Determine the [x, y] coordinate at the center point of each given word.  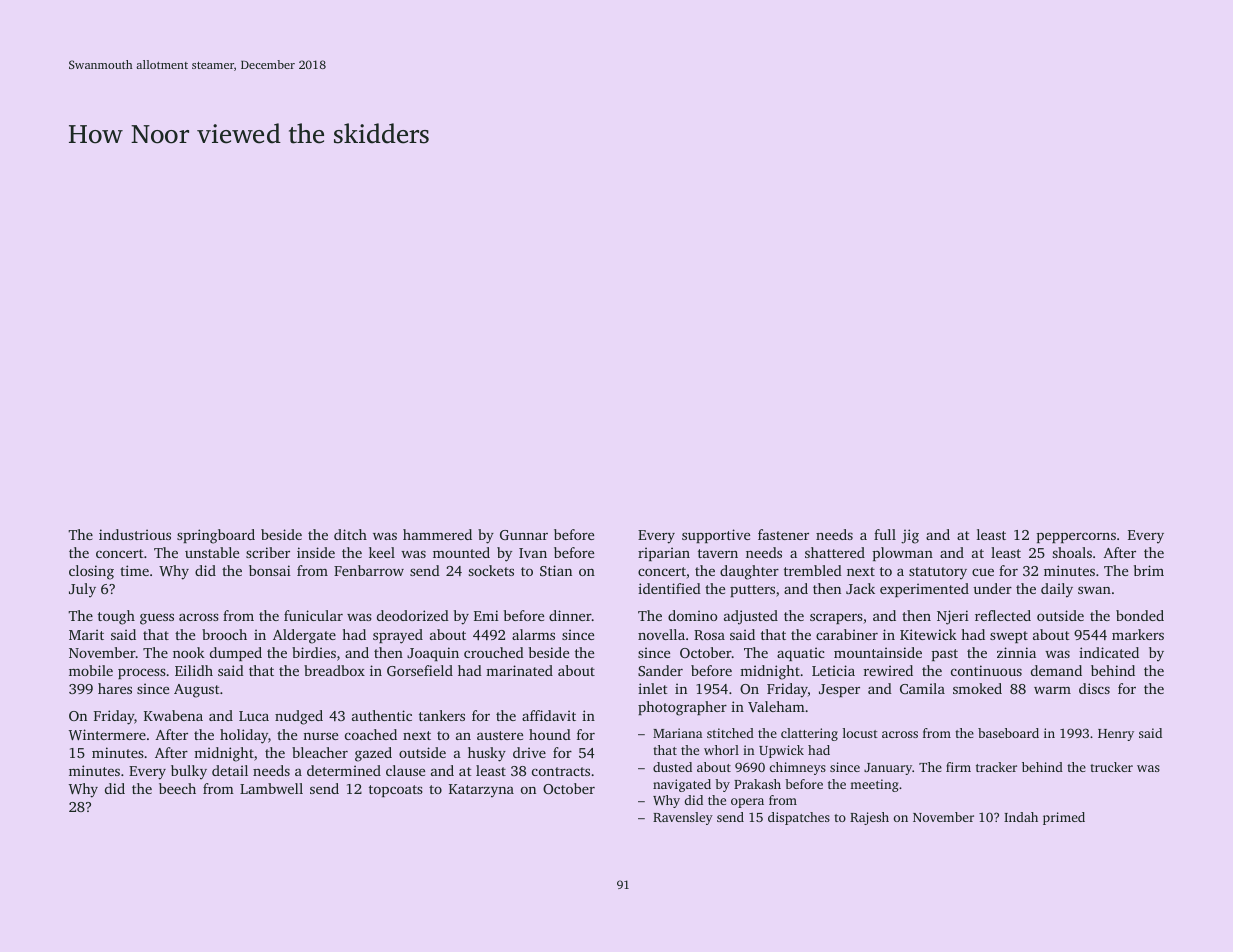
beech [177, 788]
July [82, 590]
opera [747, 803]
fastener [783, 534]
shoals [1072, 552]
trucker [1111, 767]
